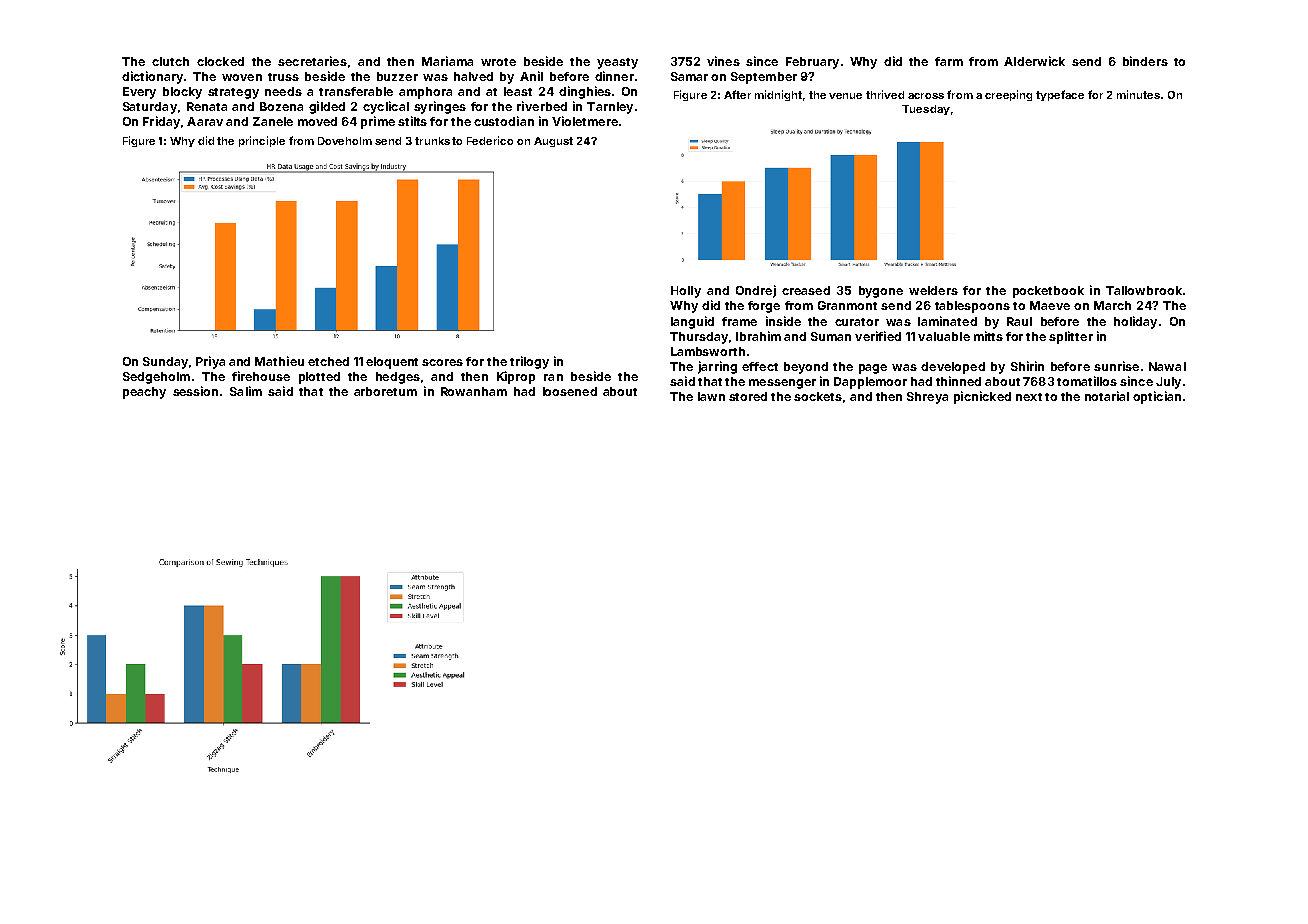  Describe the element at coordinates (1144, 290) in the document. I see `Tallowbrook` at that location.
